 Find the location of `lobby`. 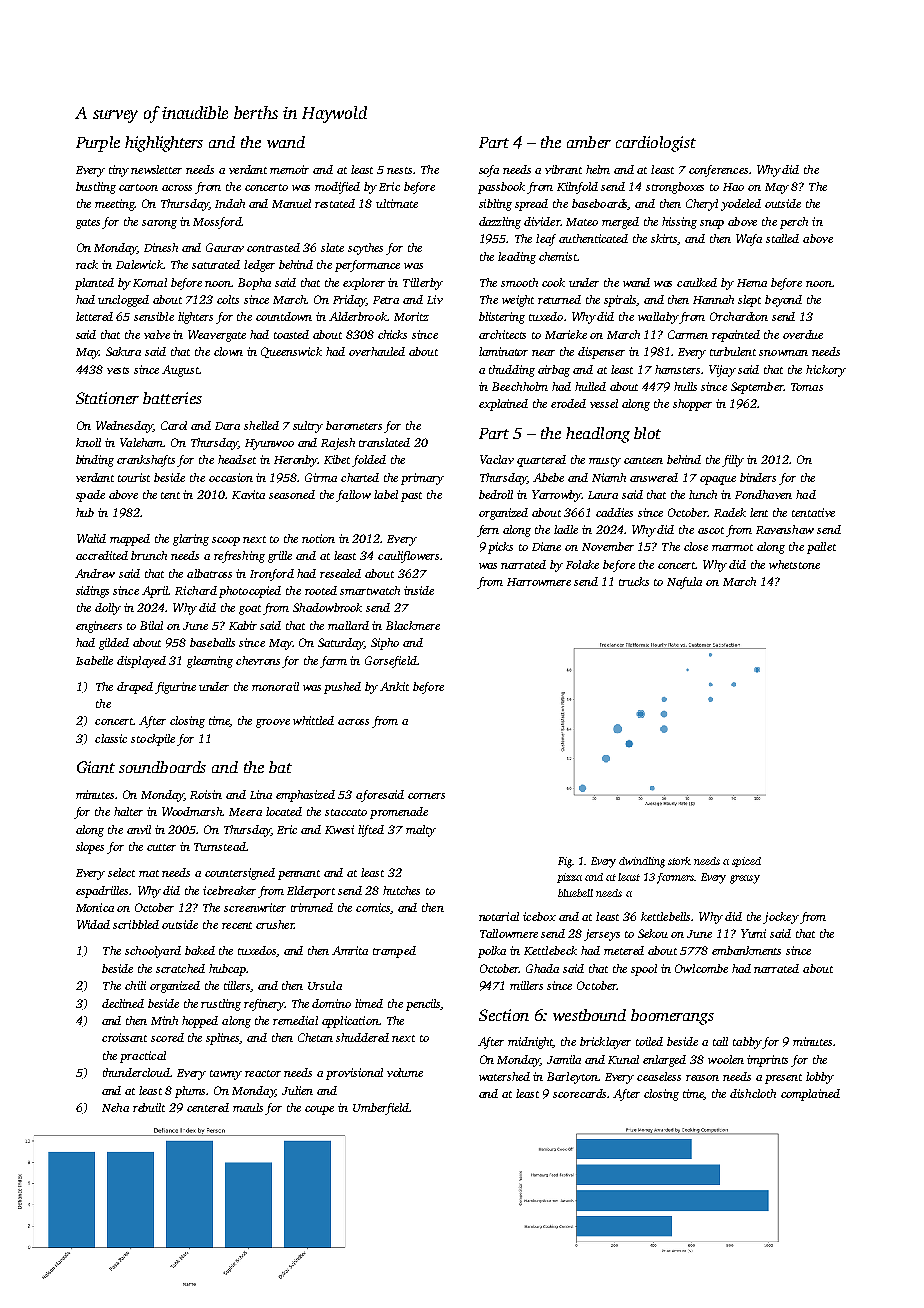

lobby is located at coordinates (820, 1078).
